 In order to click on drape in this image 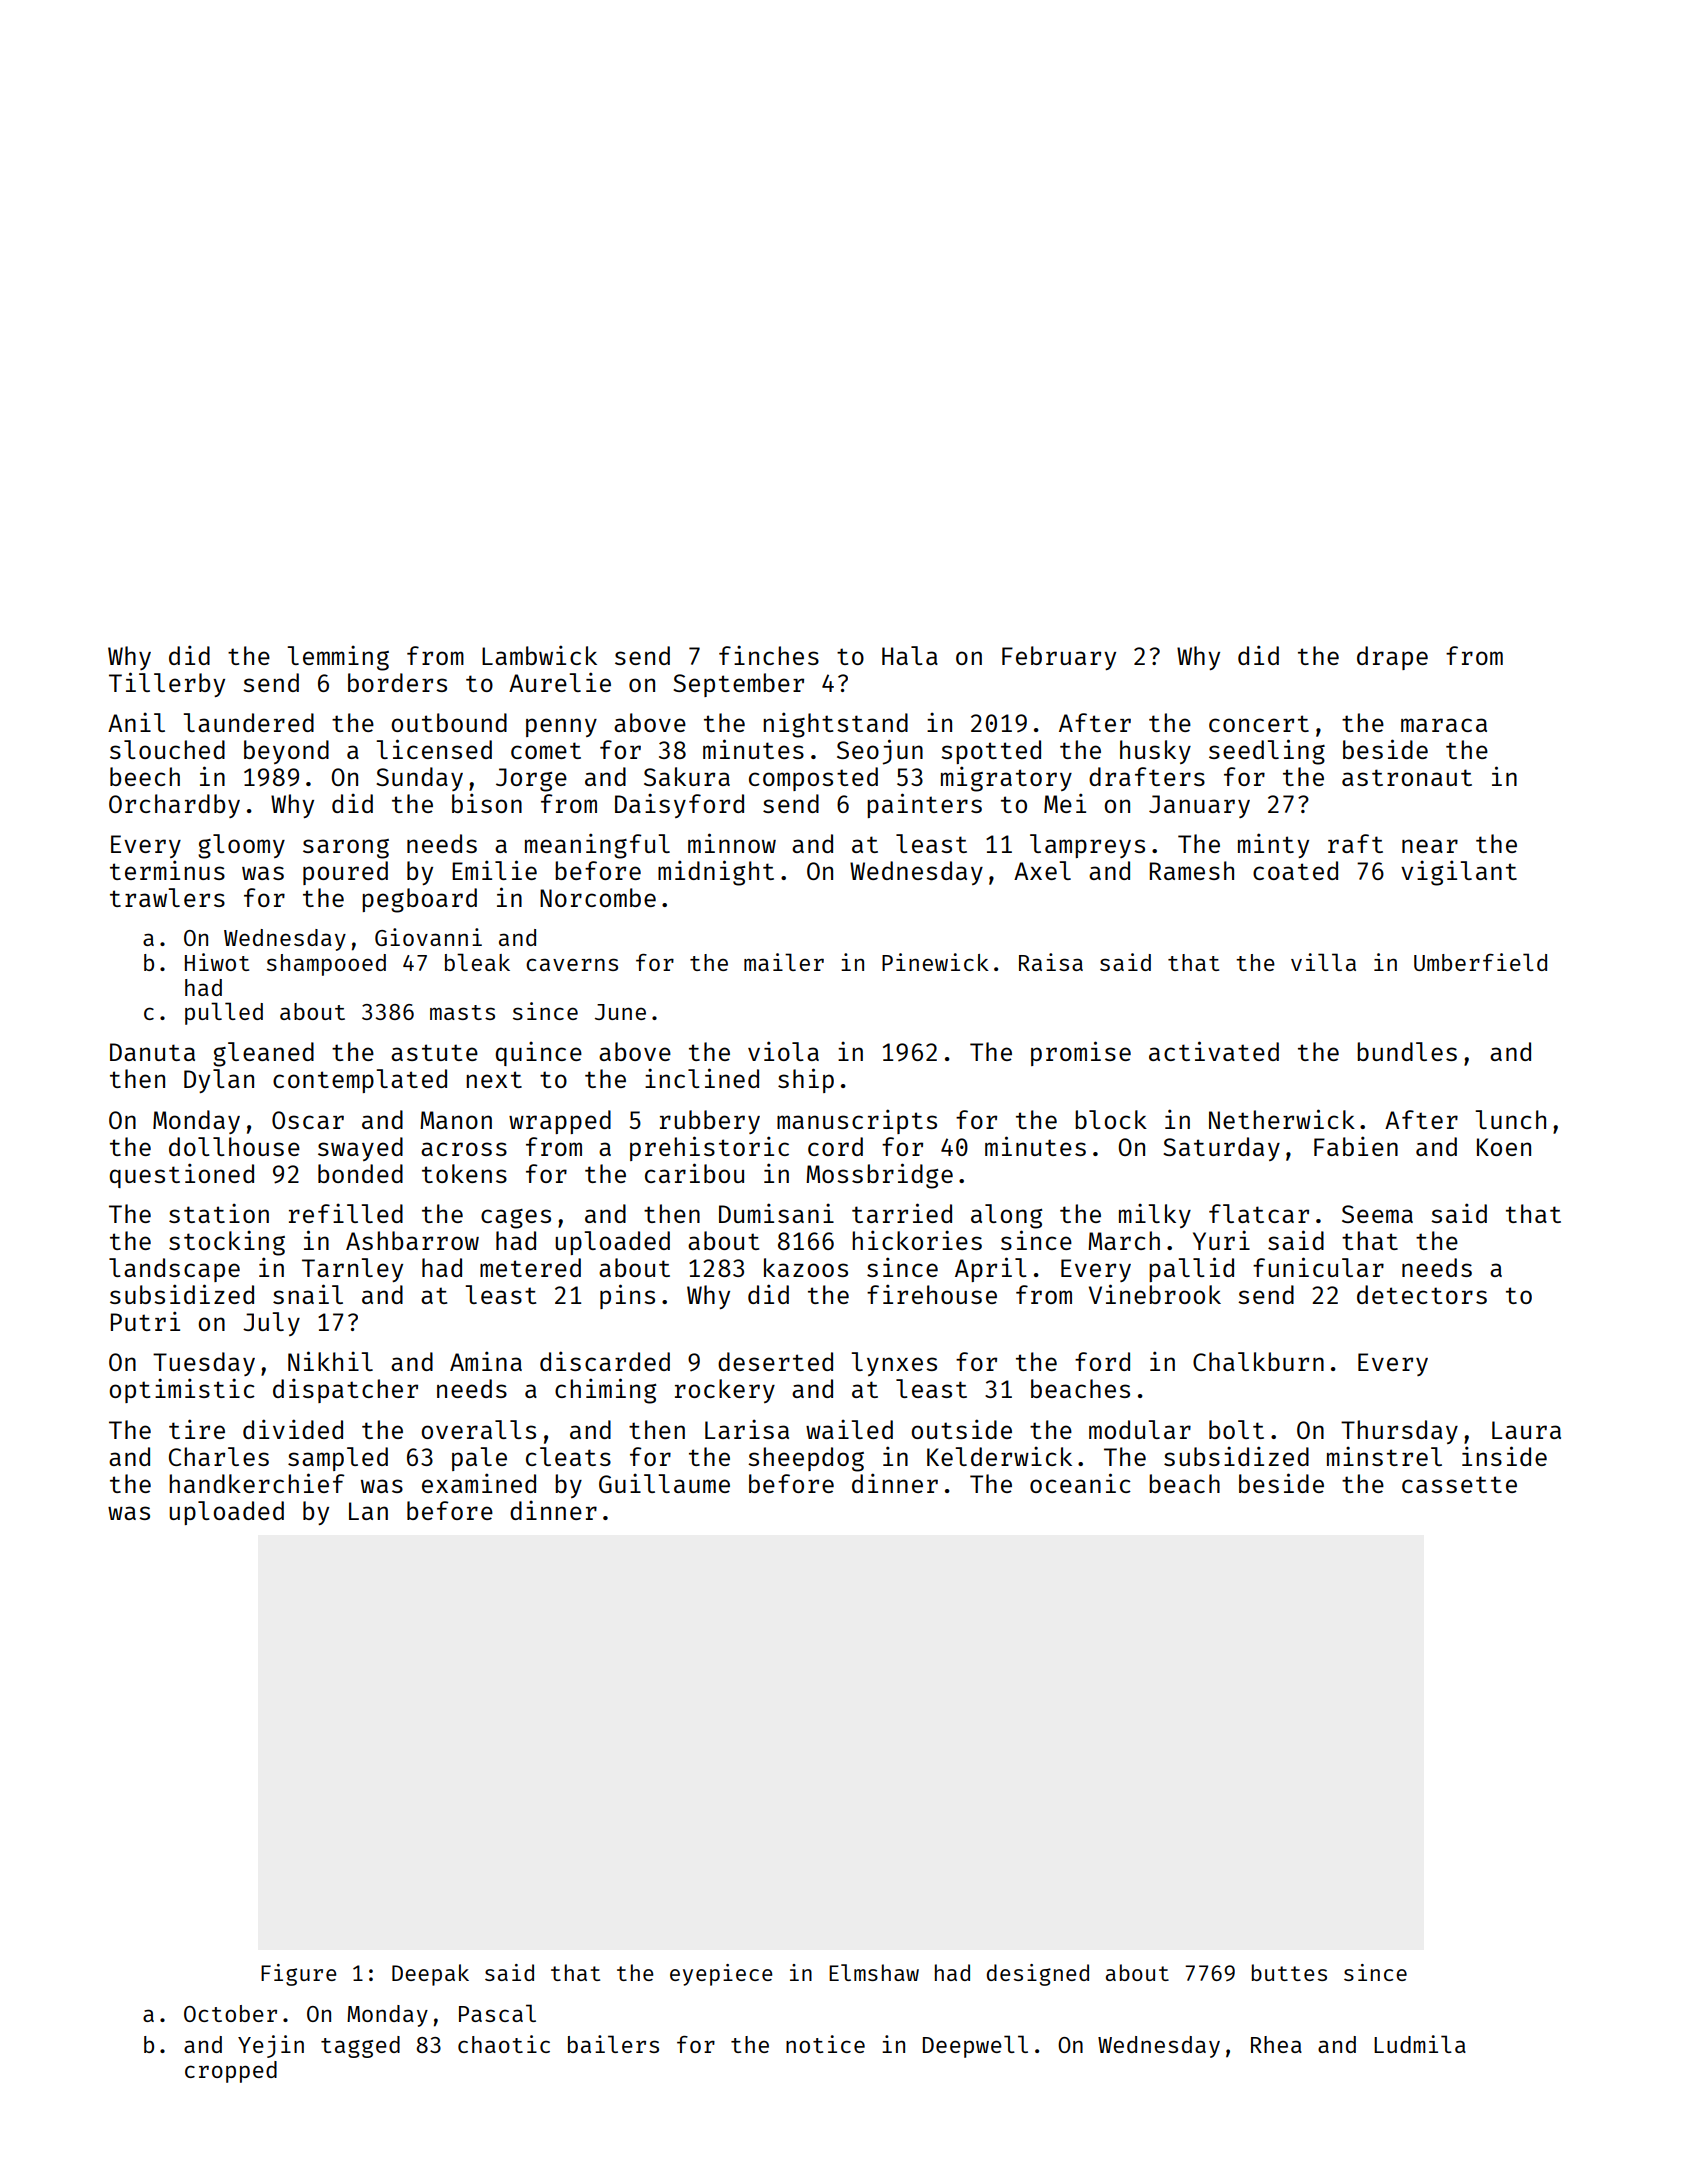, I will do `click(1392, 658)`.
